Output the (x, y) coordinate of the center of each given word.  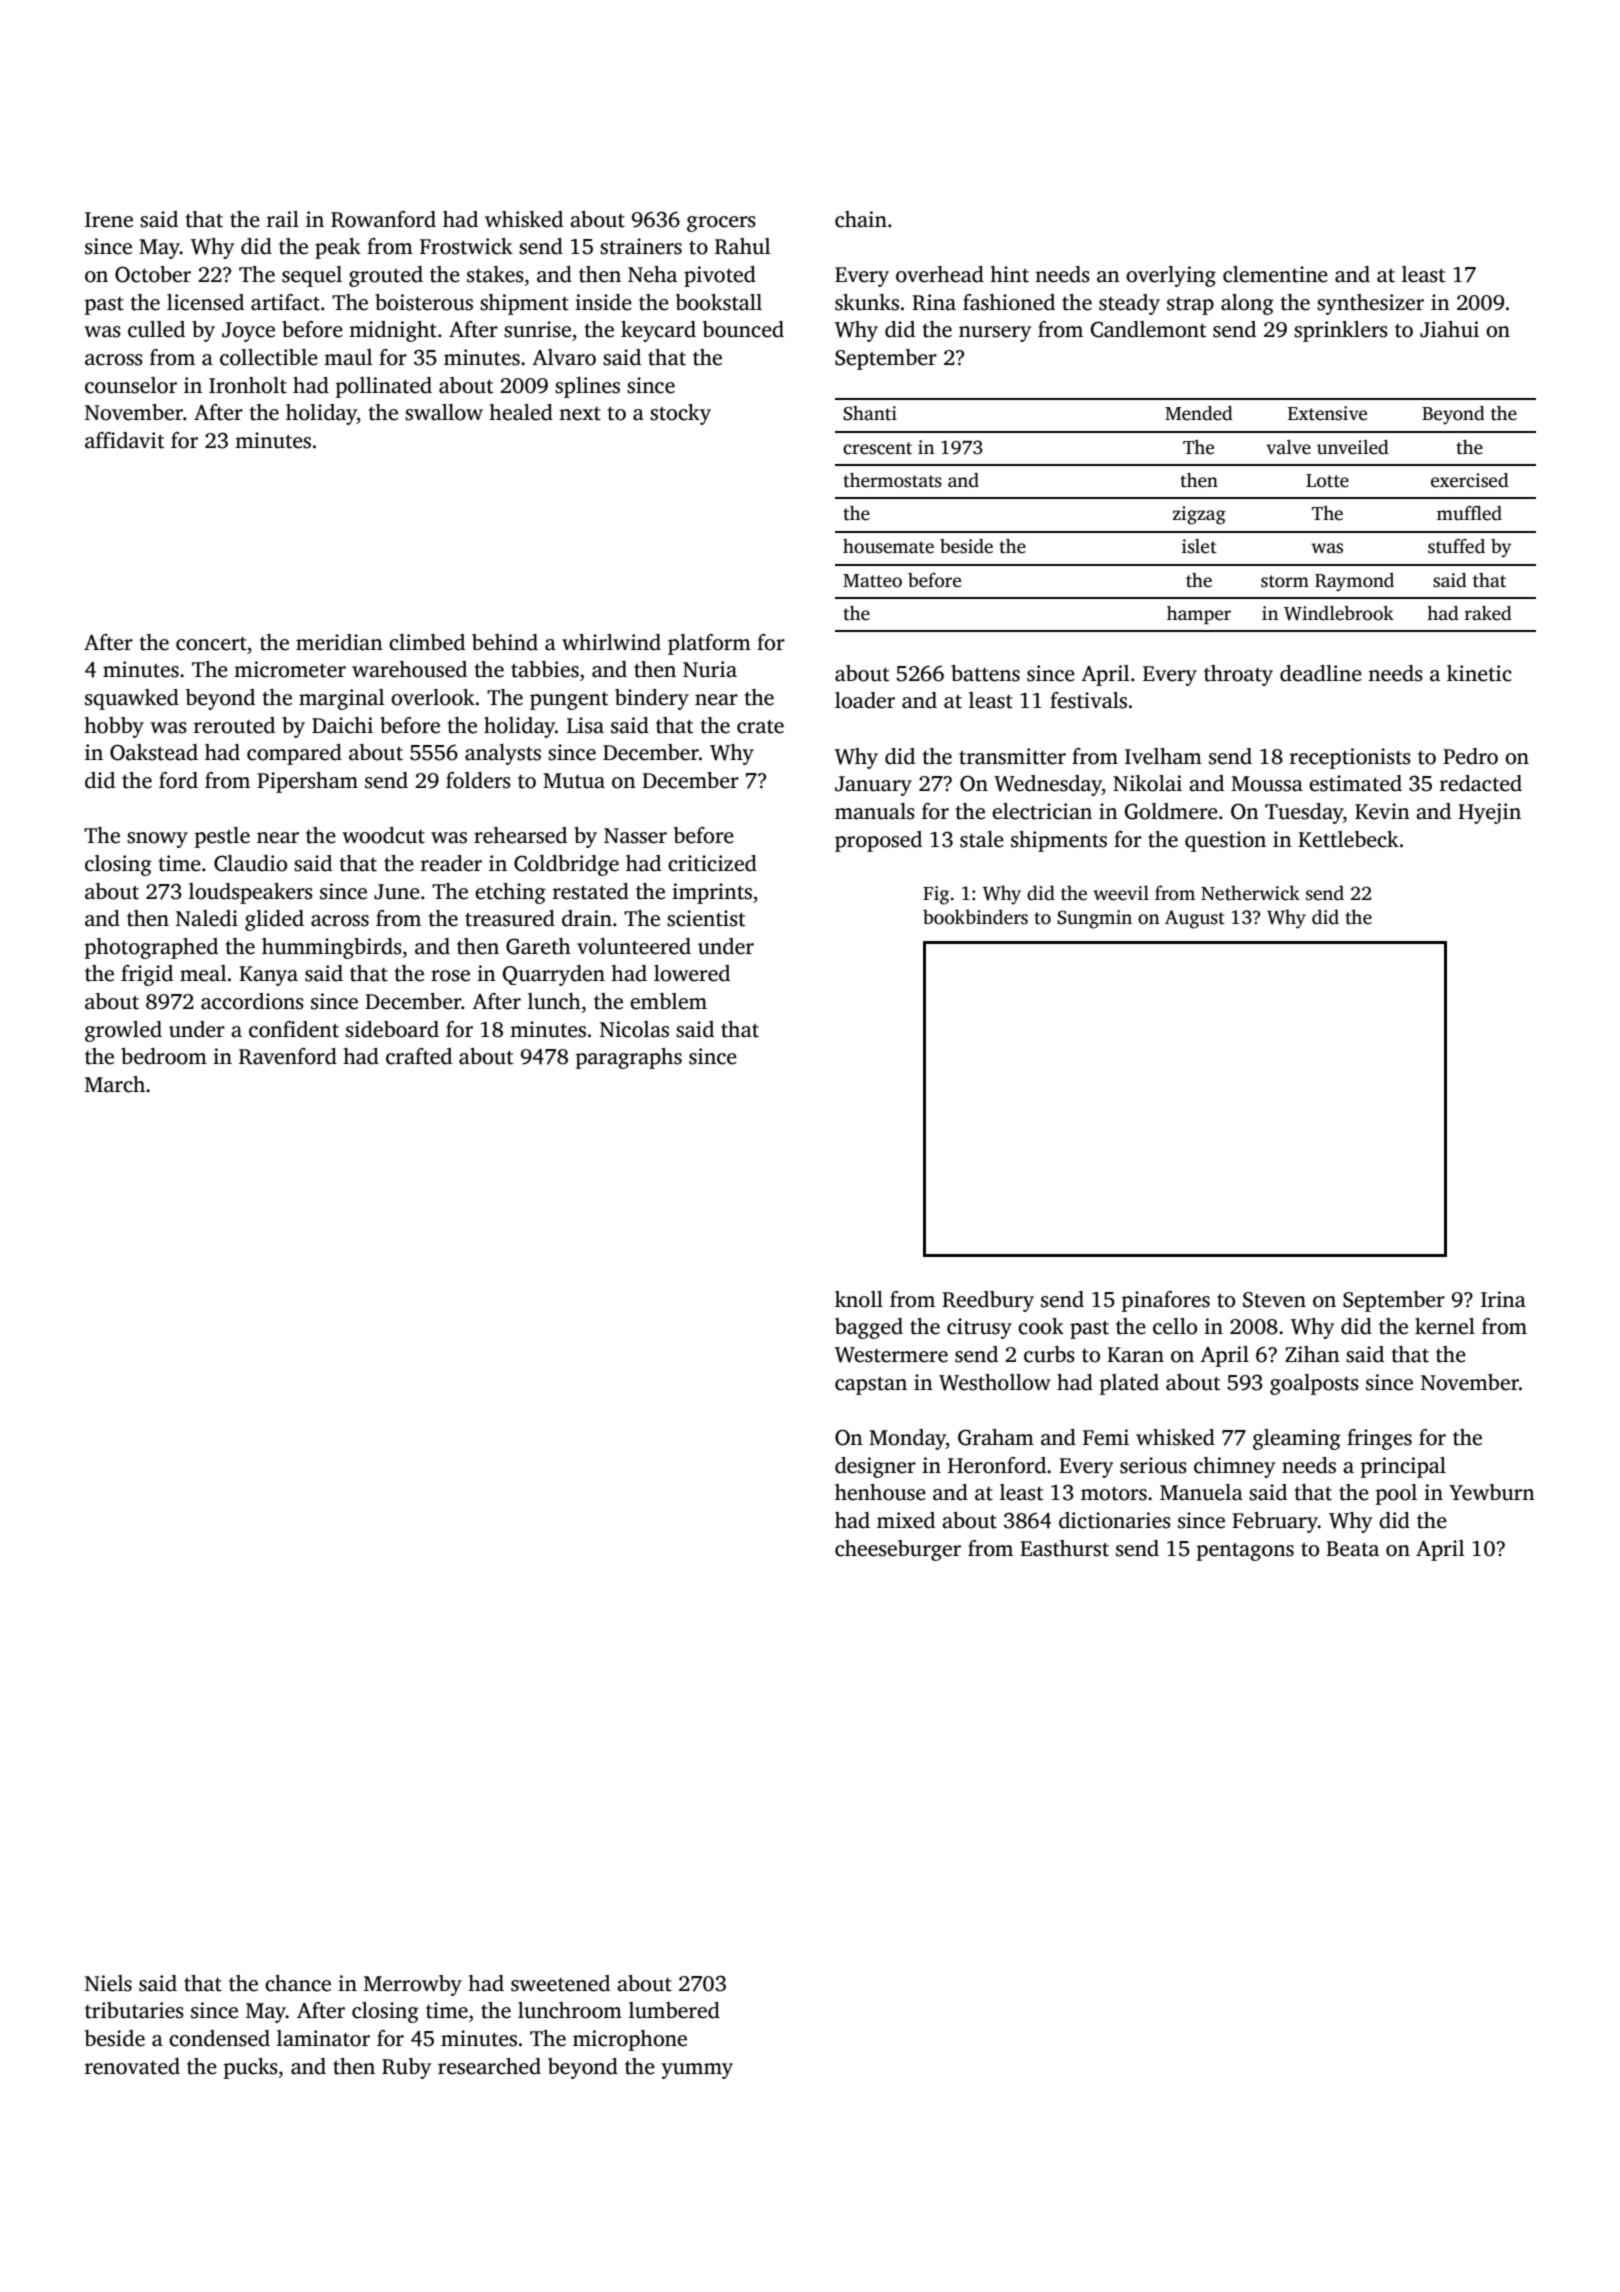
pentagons (1245, 1552)
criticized (712, 863)
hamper (1199, 615)
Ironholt (248, 385)
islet (1199, 546)
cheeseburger (898, 1550)
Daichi (342, 725)
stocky (680, 414)
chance (298, 1983)
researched (489, 2066)
